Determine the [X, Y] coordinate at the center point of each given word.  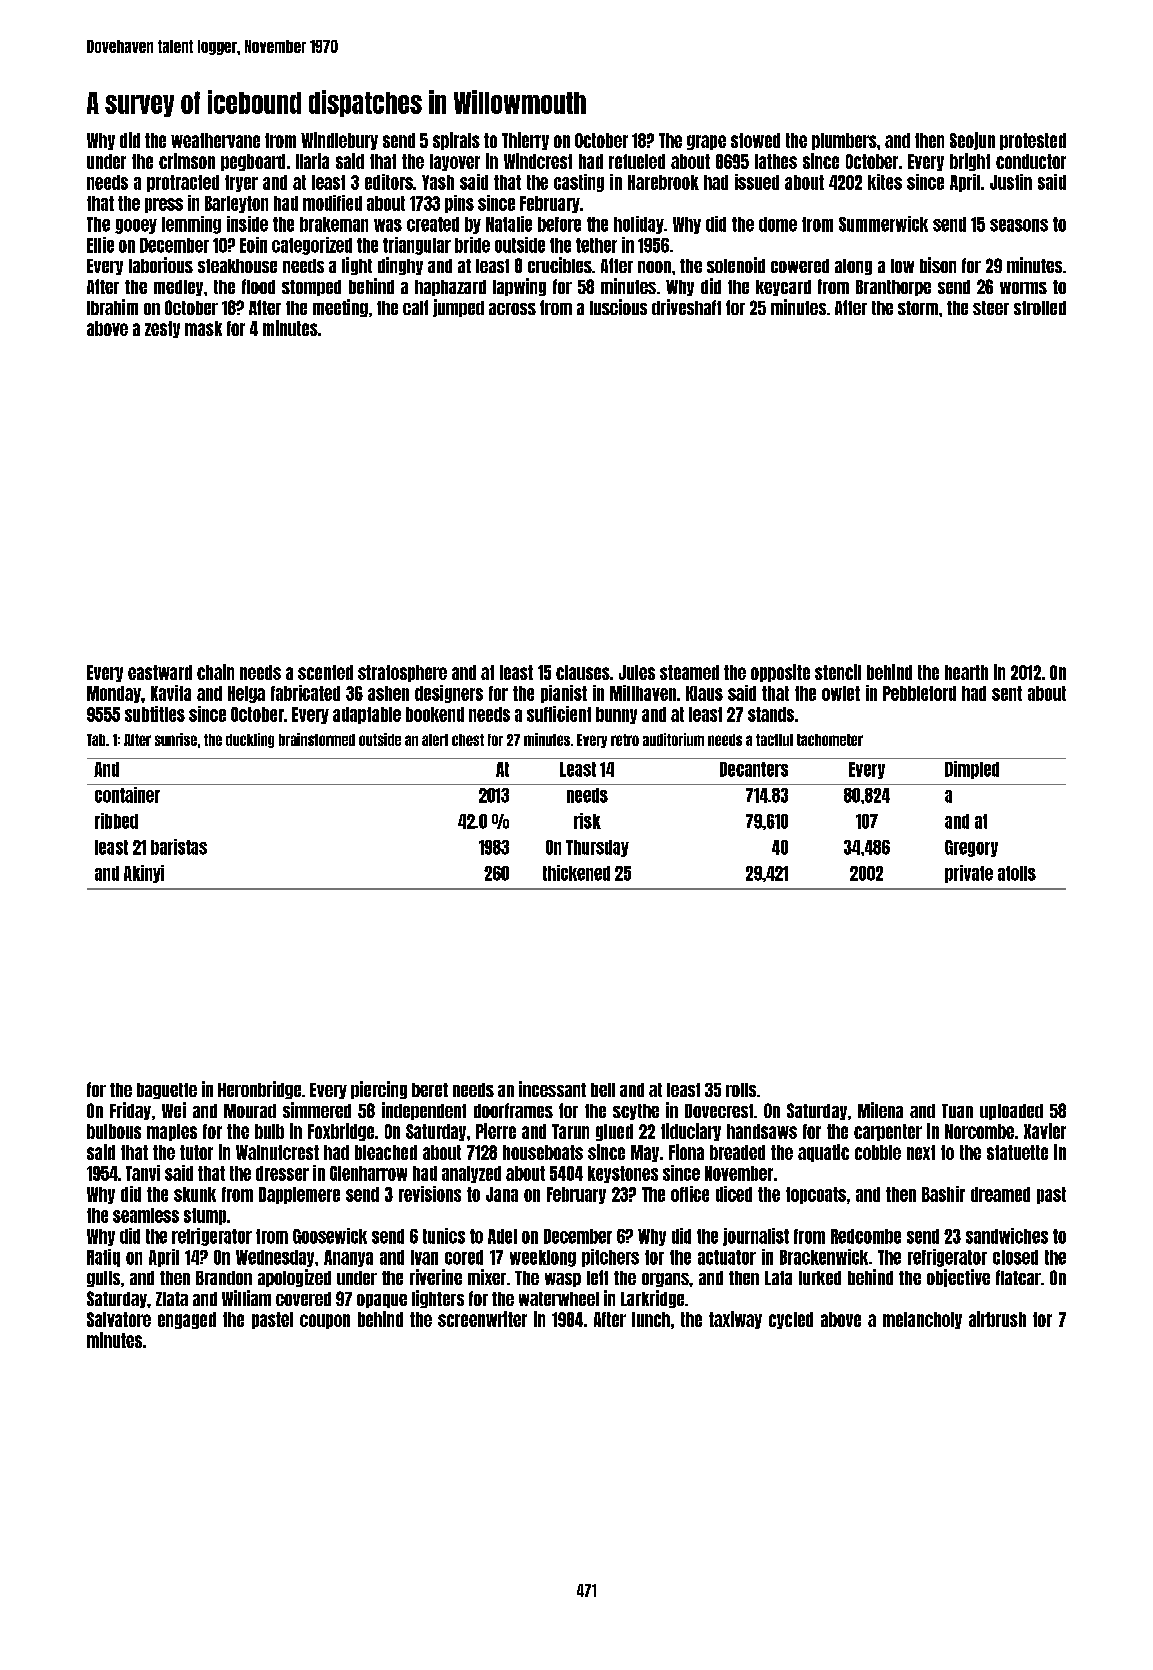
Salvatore [119, 1319]
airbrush [997, 1319]
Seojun [972, 141]
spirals [456, 141]
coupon [325, 1321]
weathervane [215, 140]
